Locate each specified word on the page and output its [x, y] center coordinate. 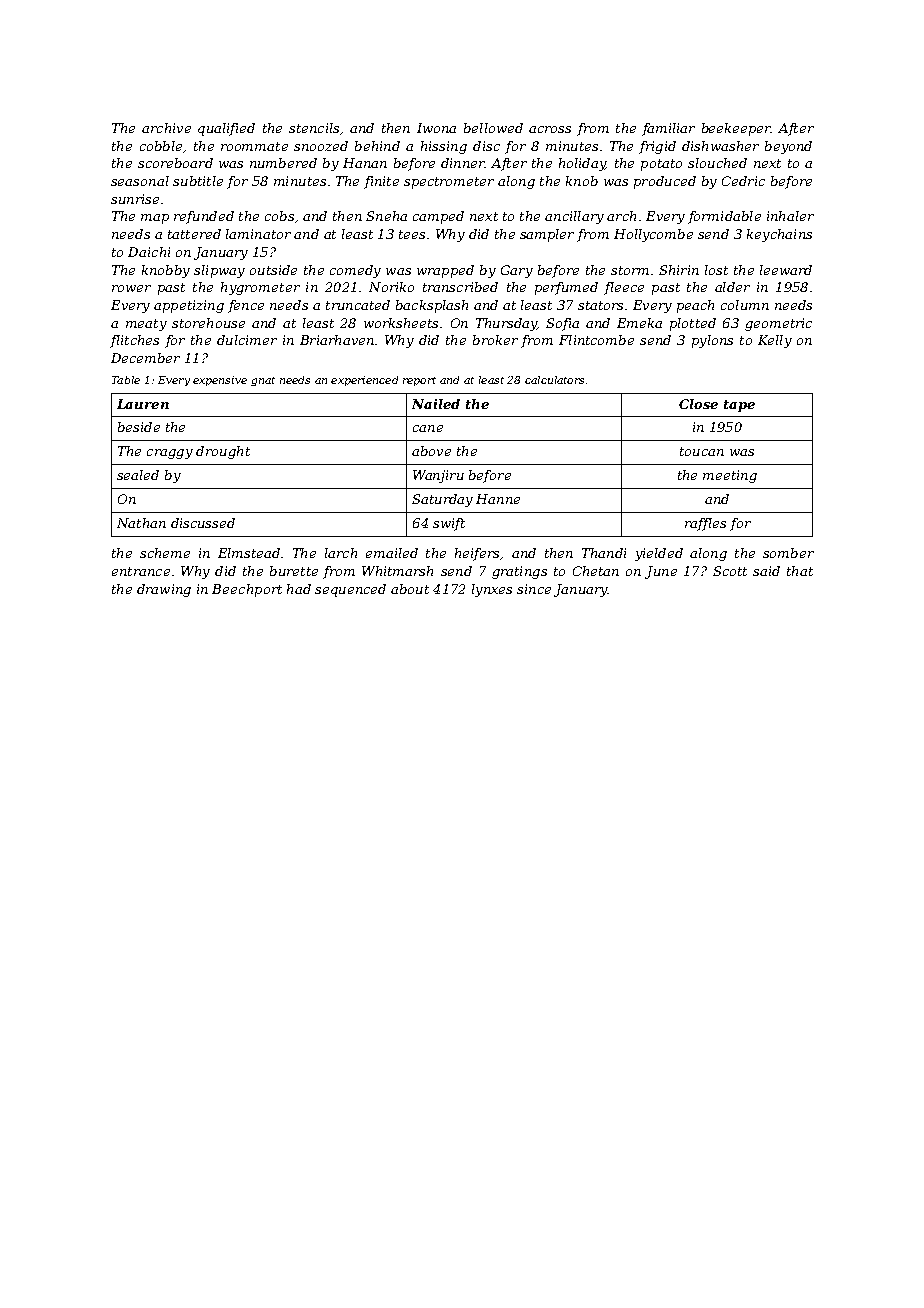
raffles [705, 524]
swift [449, 524]
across [550, 129]
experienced [364, 381]
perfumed [566, 288]
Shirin [679, 270]
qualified [226, 129]
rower [131, 288]
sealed [138, 475]
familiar [668, 129]
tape [739, 406]
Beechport [247, 590]
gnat [263, 381]
